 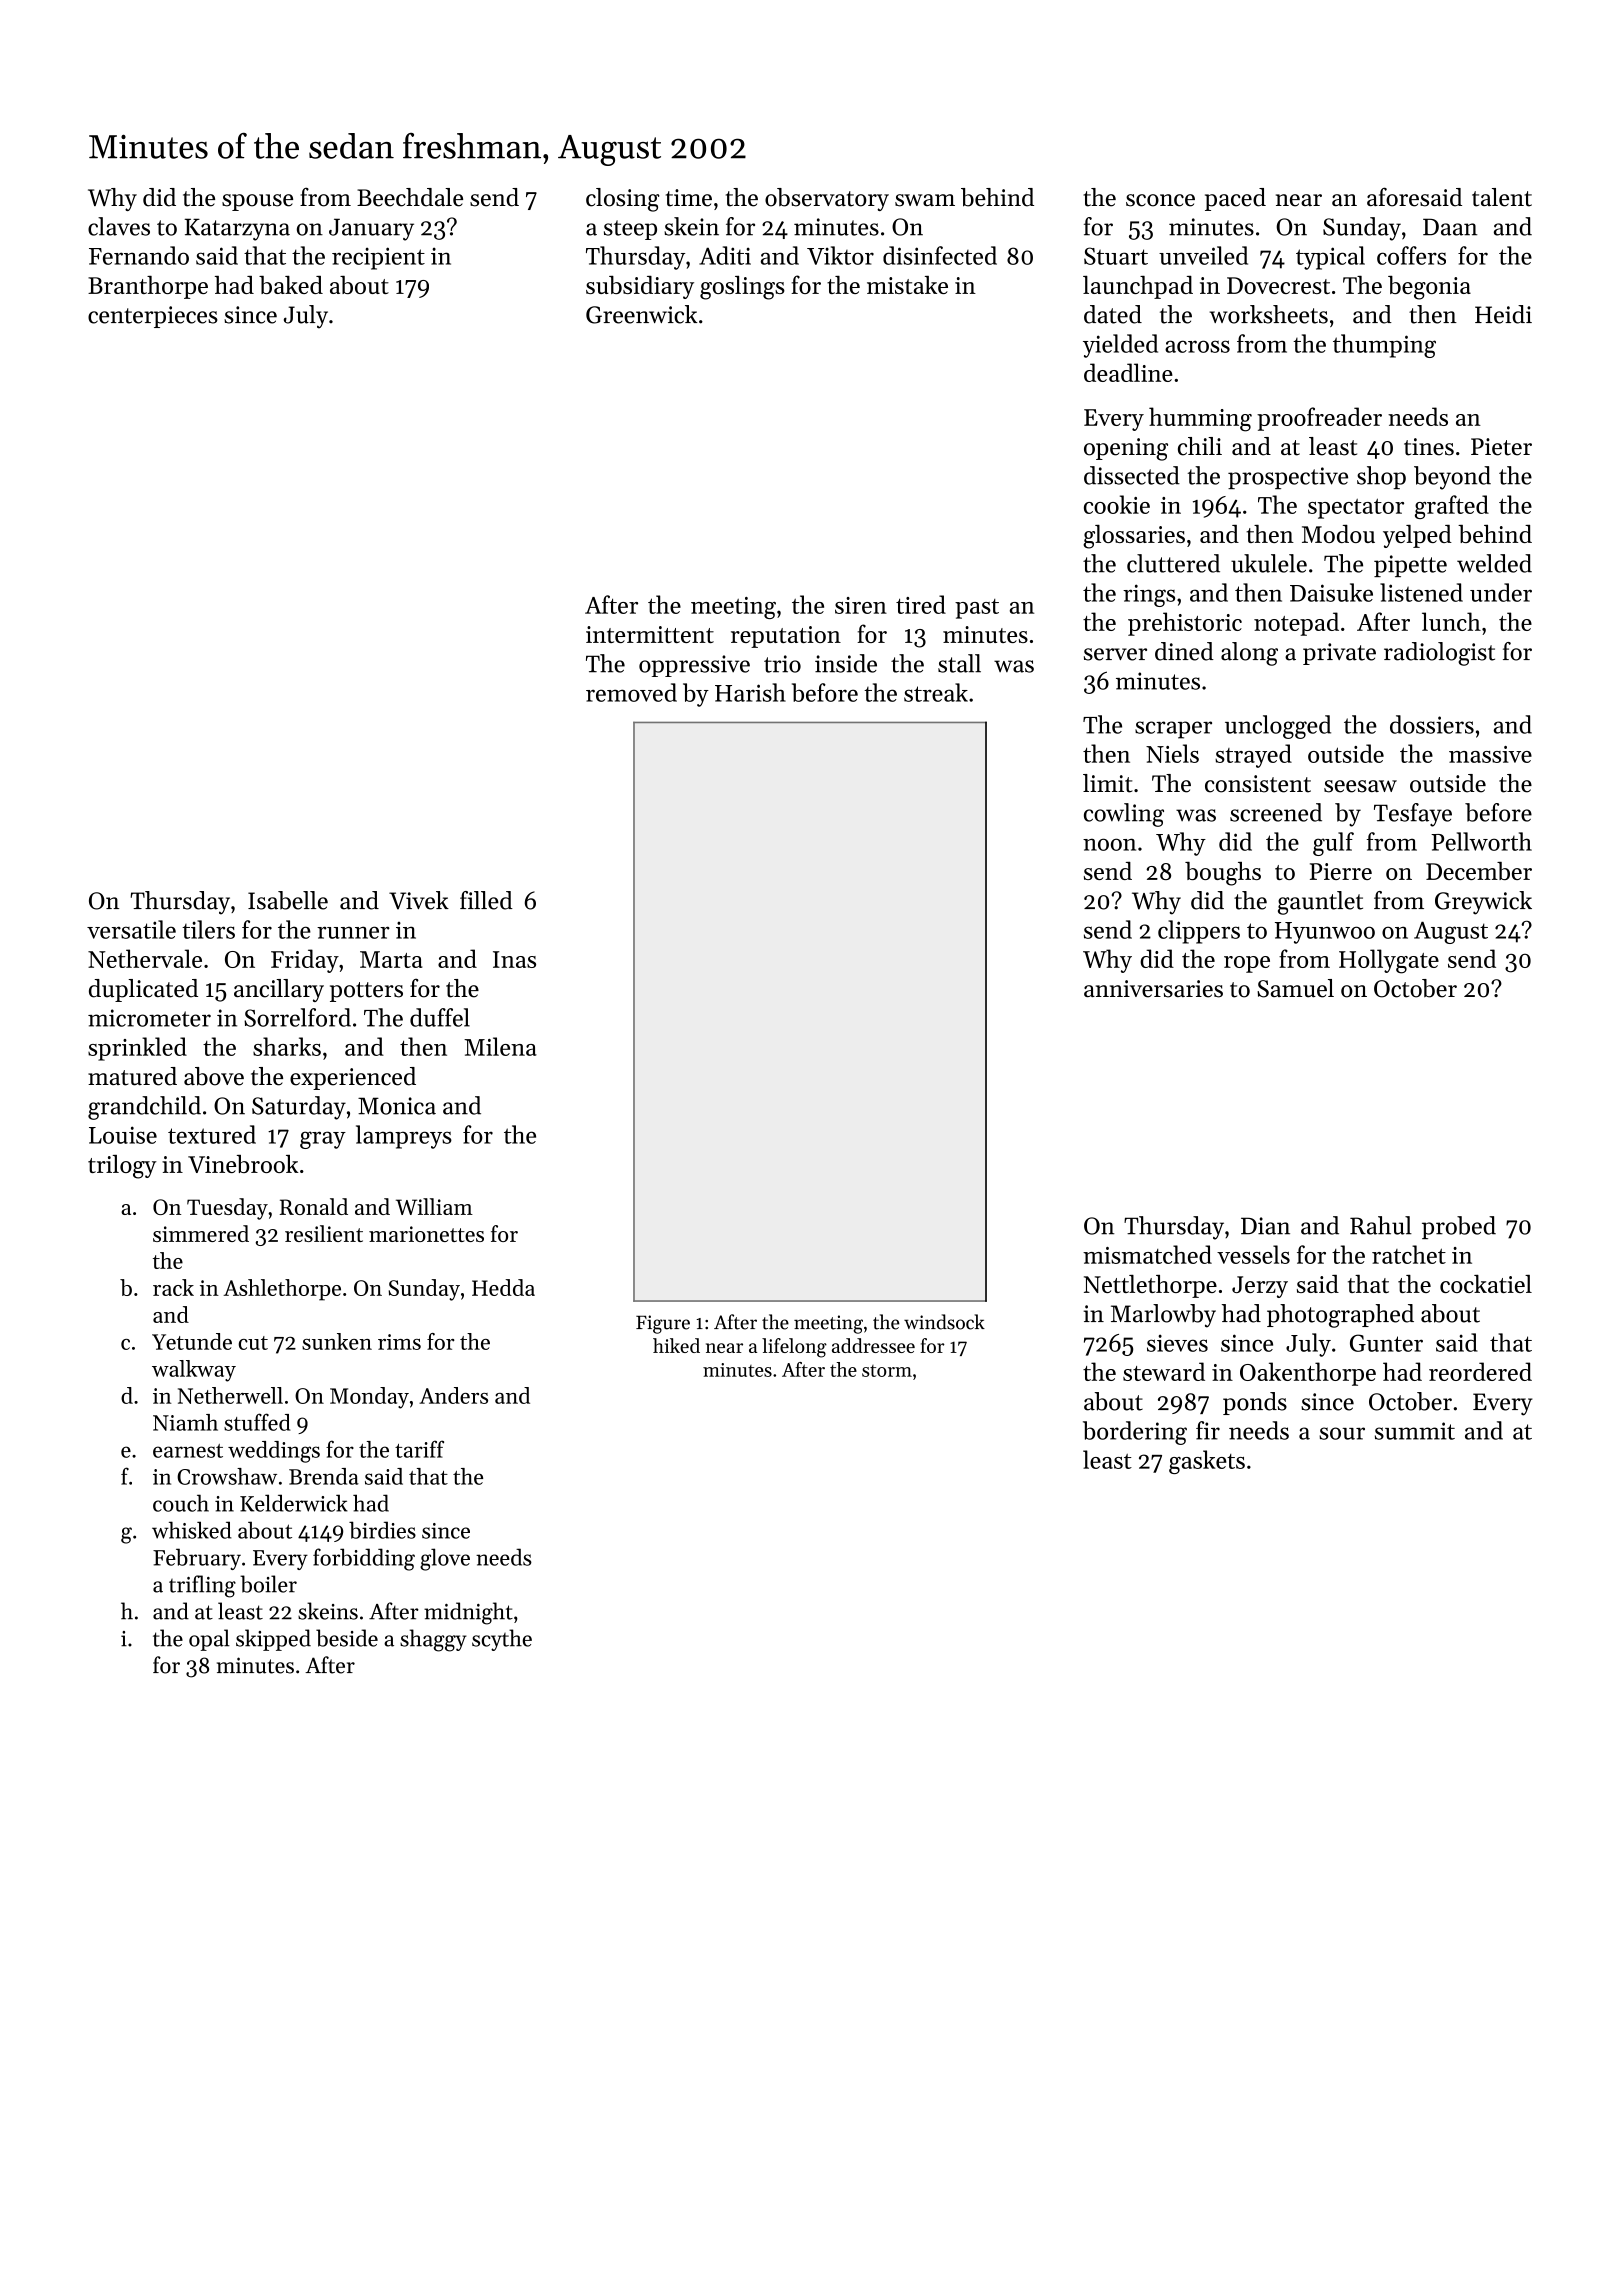 What do you see at coordinates (486, 900) in the page?
I see `filled` at bounding box center [486, 900].
